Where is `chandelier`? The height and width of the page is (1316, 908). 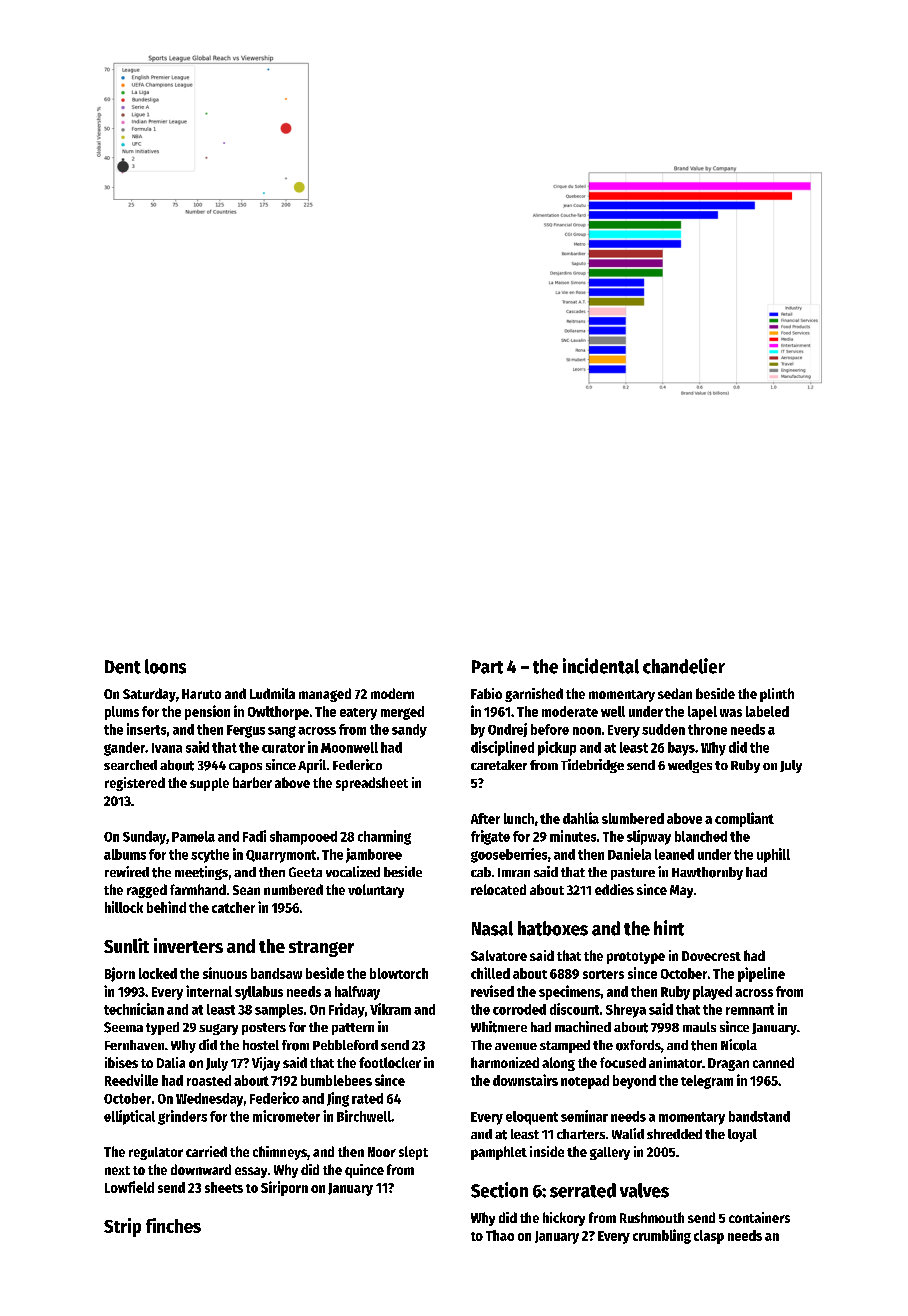
chandelier is located at coordinates (684, 666).
